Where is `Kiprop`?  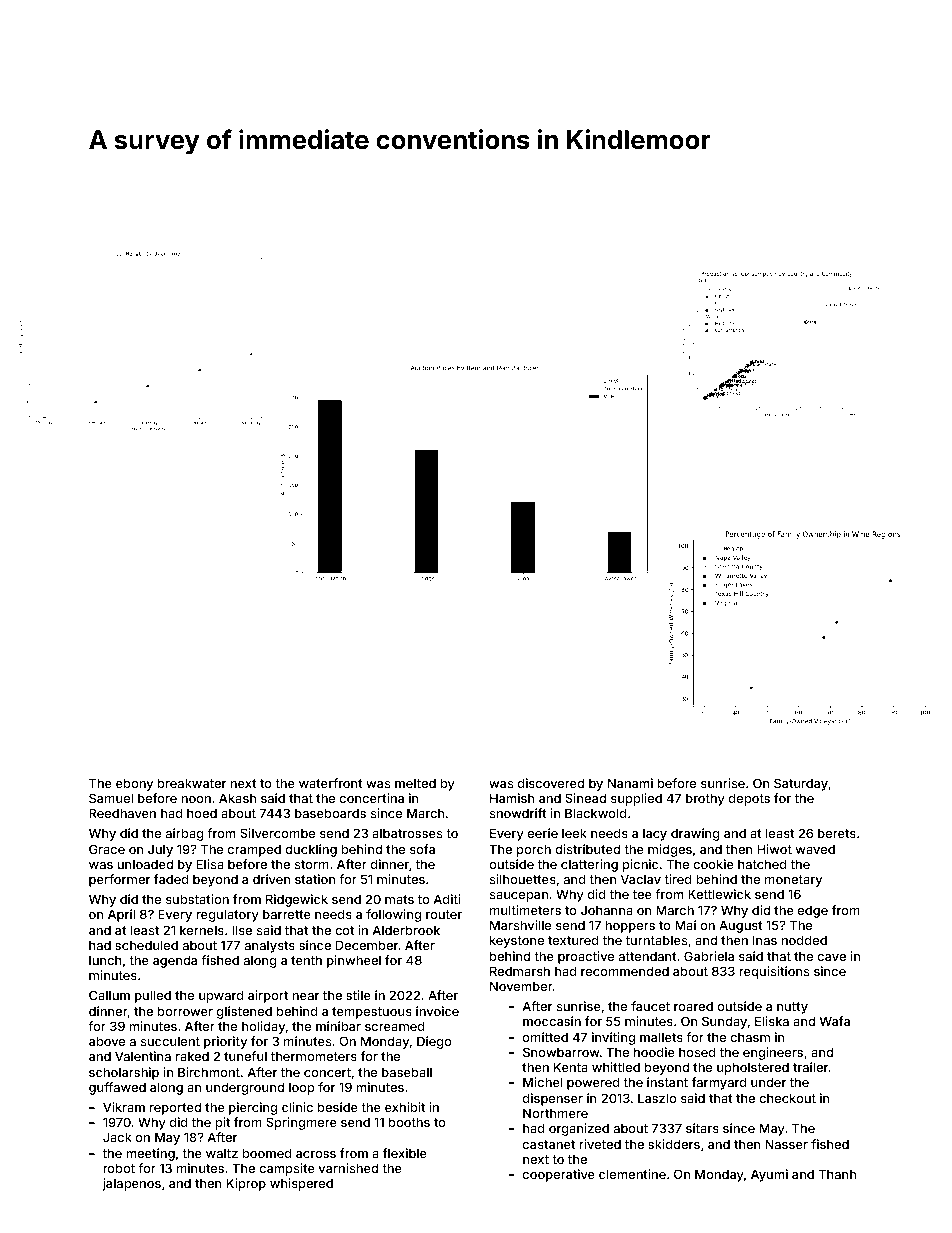
Kiprop is located at coordinates (246, 1184).
